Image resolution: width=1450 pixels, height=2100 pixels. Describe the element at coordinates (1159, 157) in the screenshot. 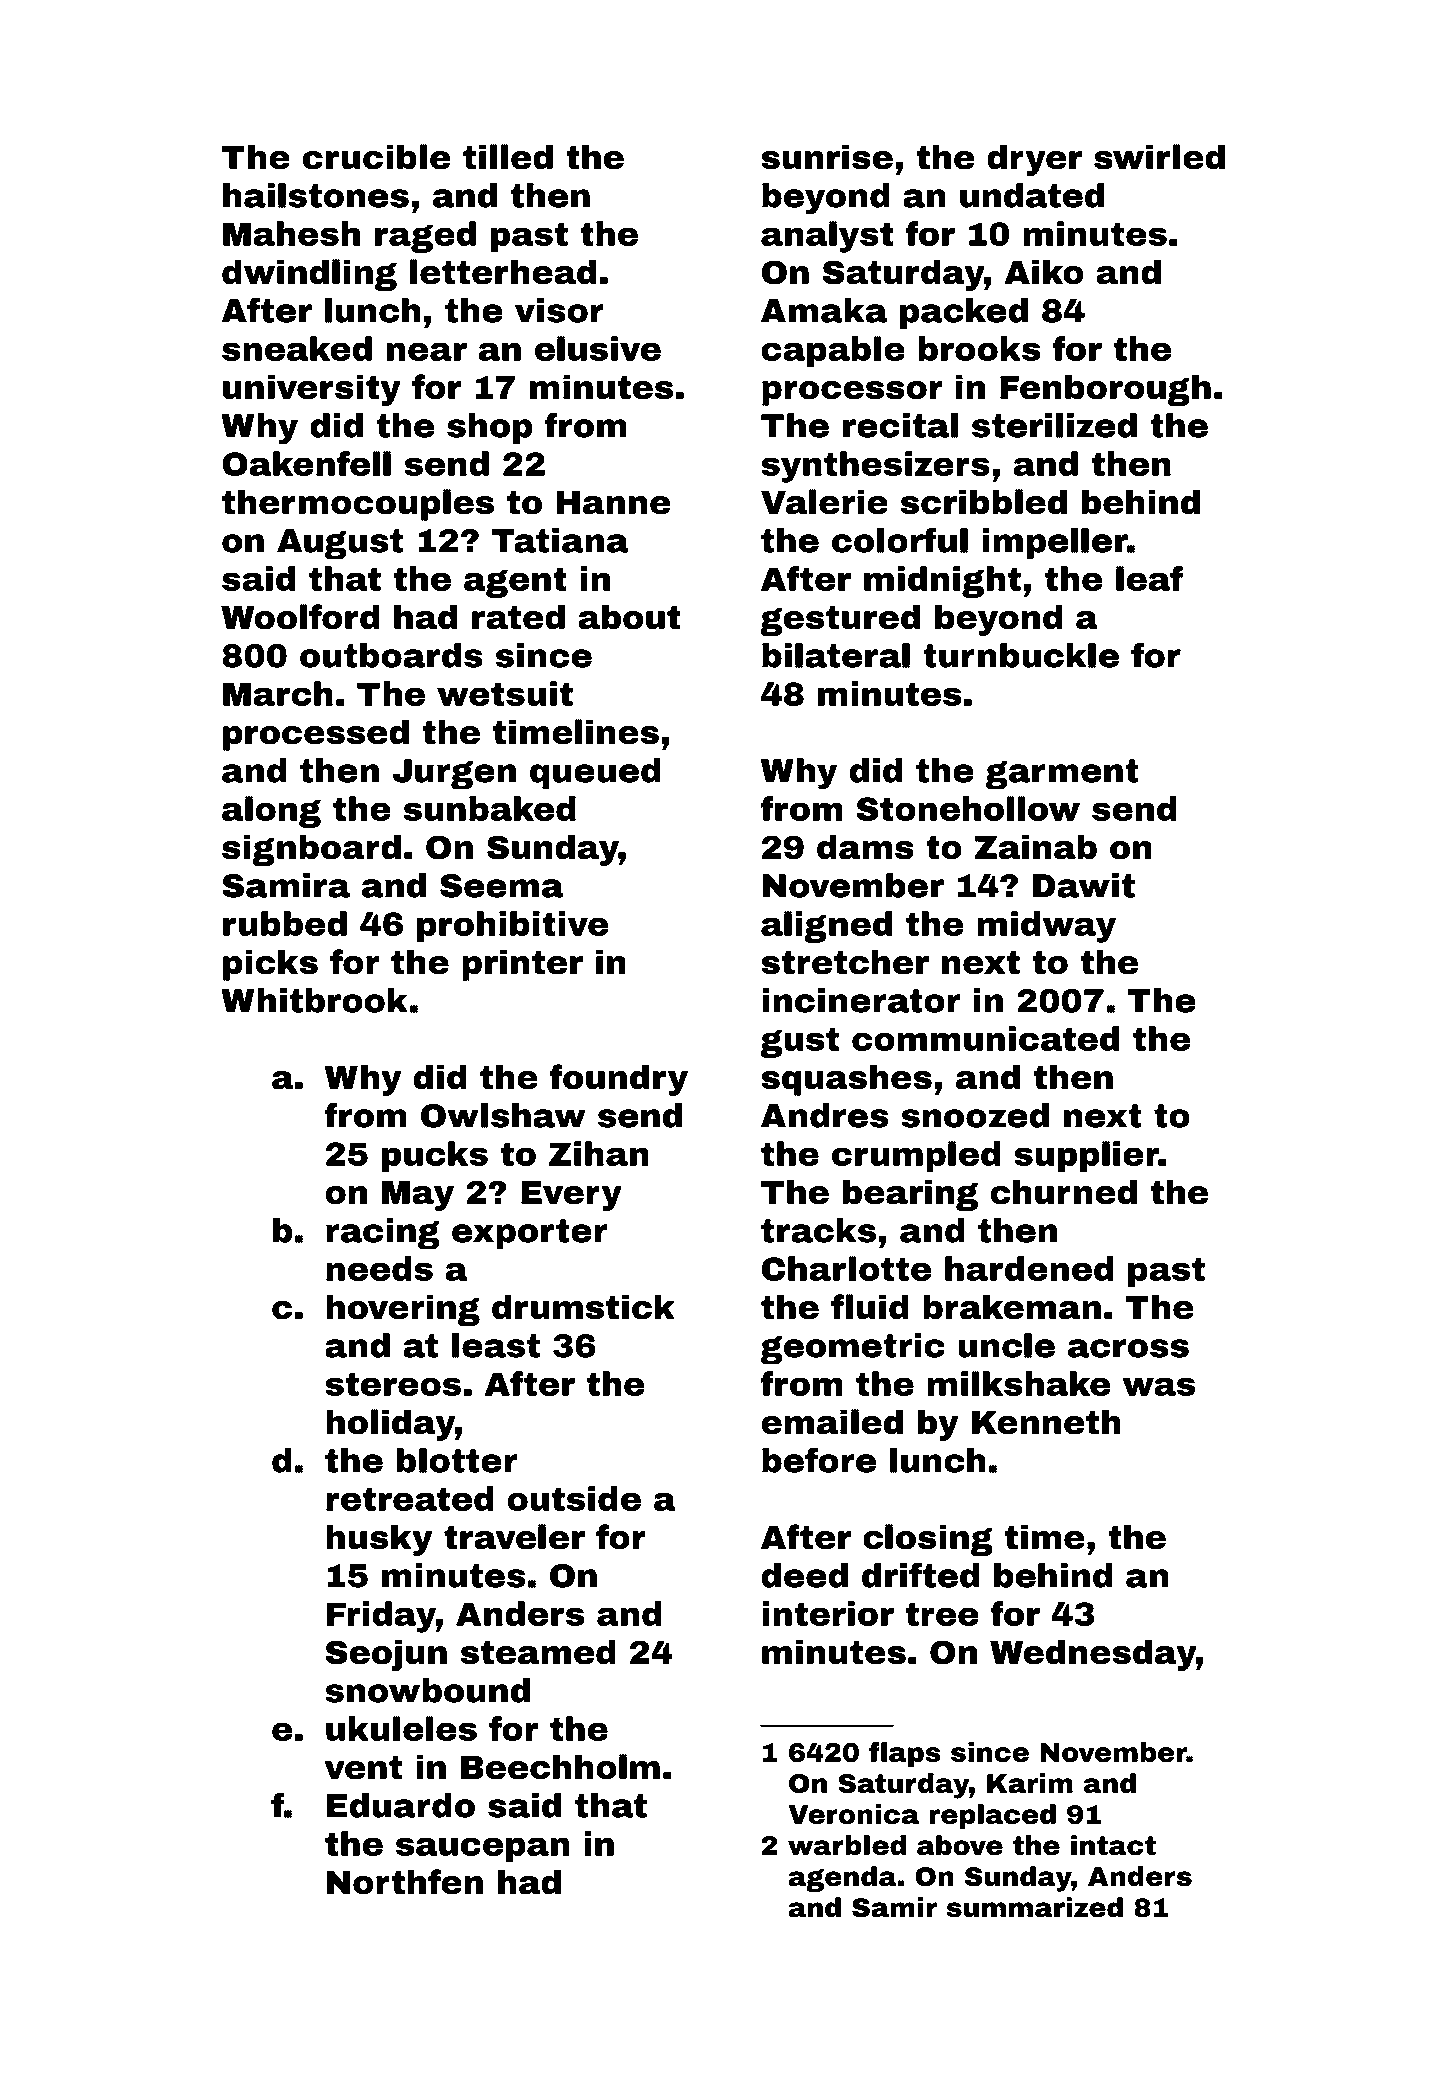

I see `swirled` at that location.
